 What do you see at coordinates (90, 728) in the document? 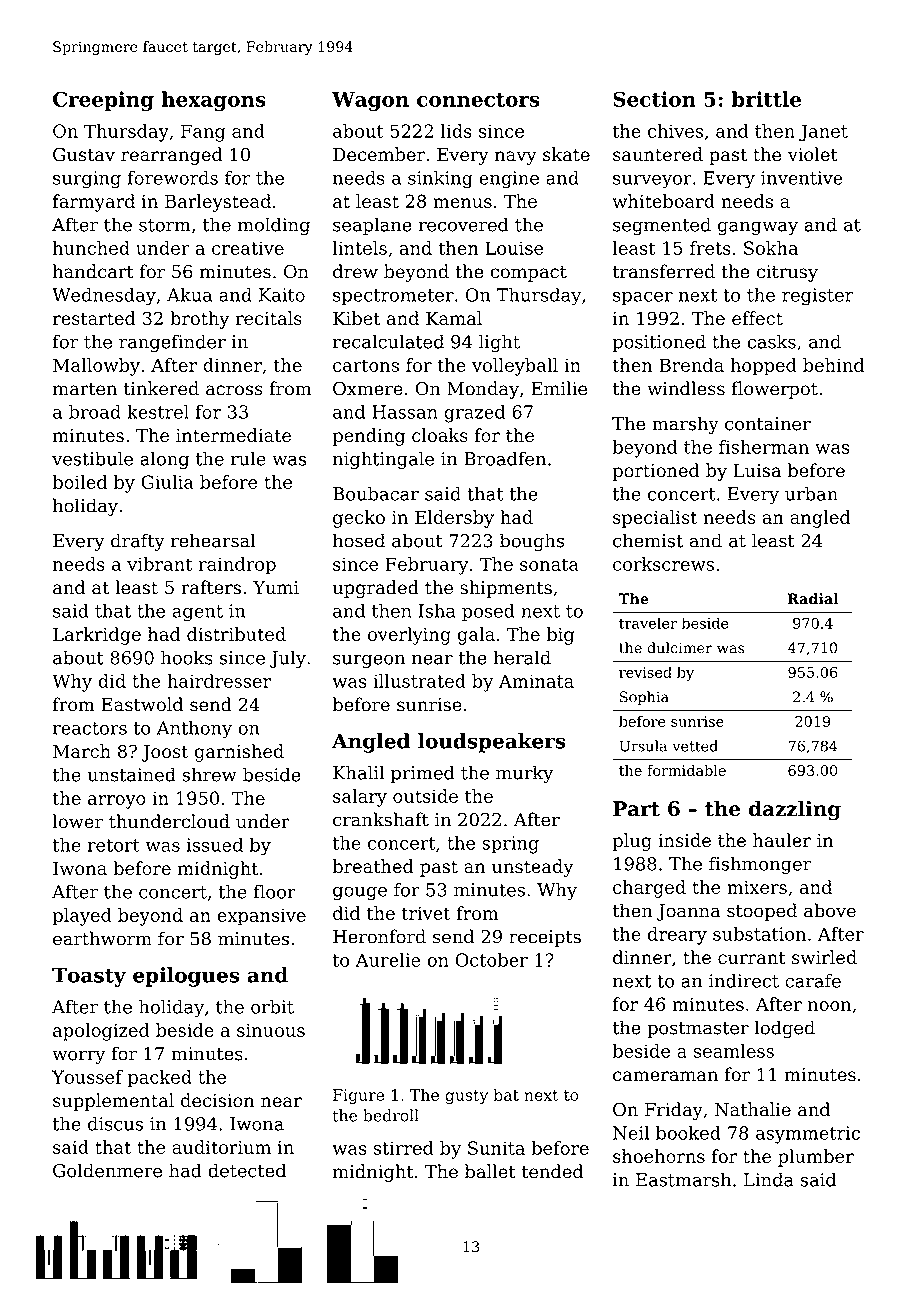
I see `reactors` at bounding box center [90, 728].
